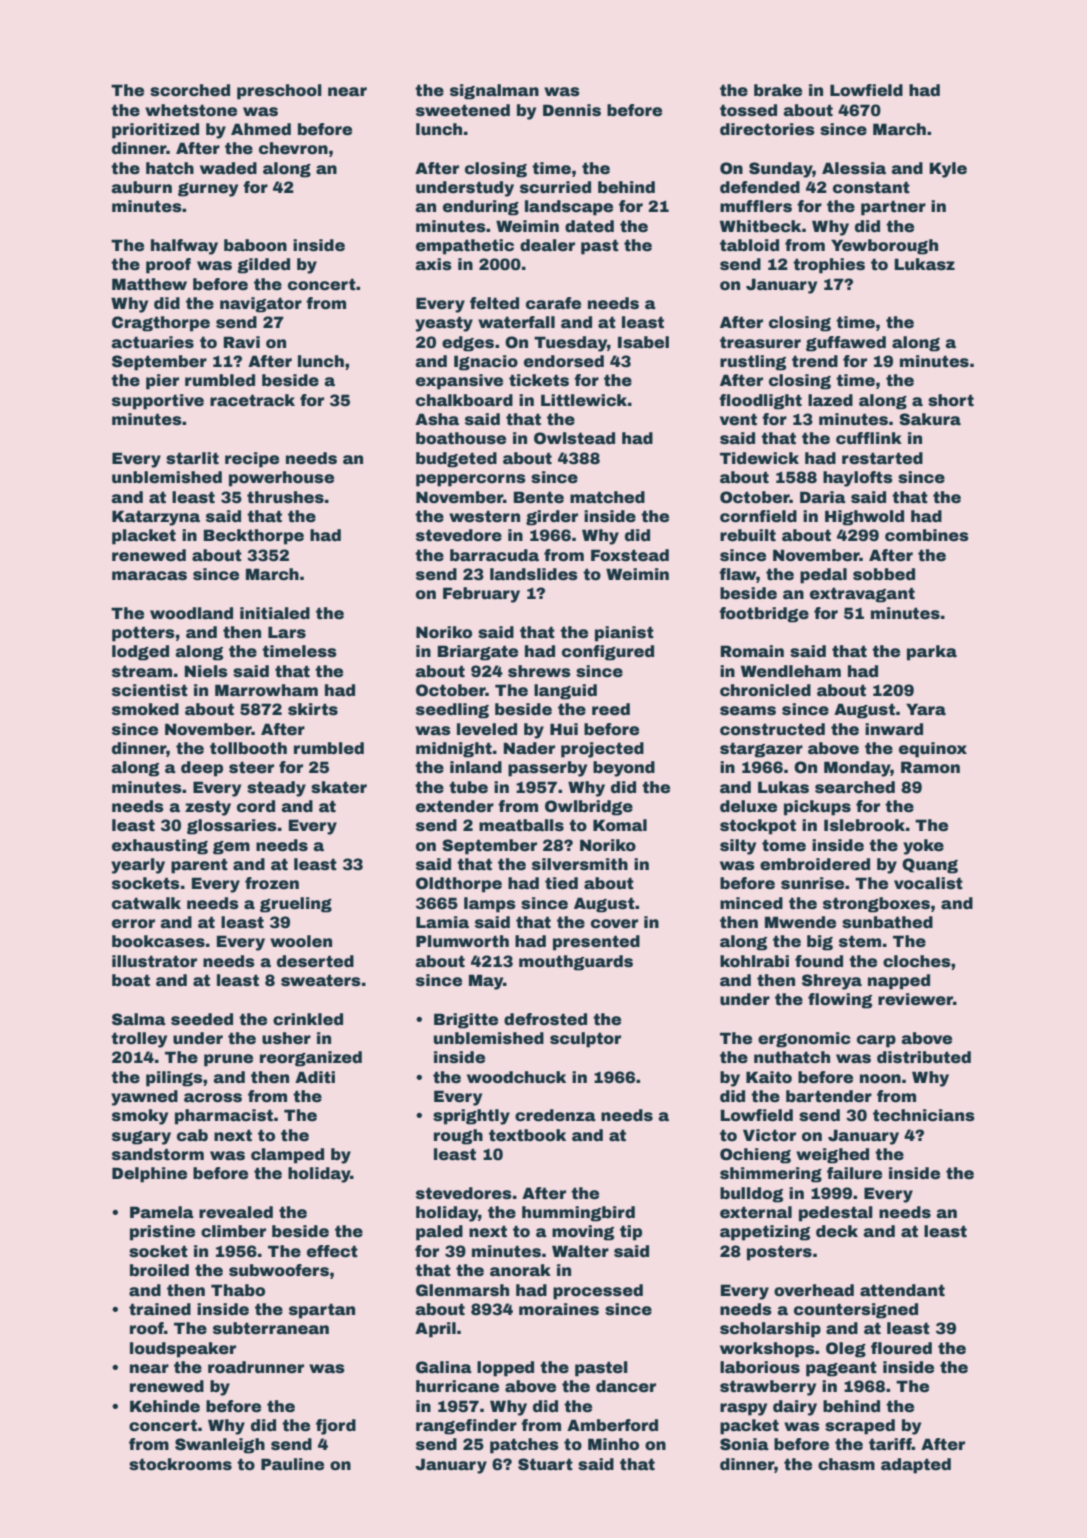 This screenshot has height=1538, width=1087. I want to click on Plumworth, so click(462, 941).
